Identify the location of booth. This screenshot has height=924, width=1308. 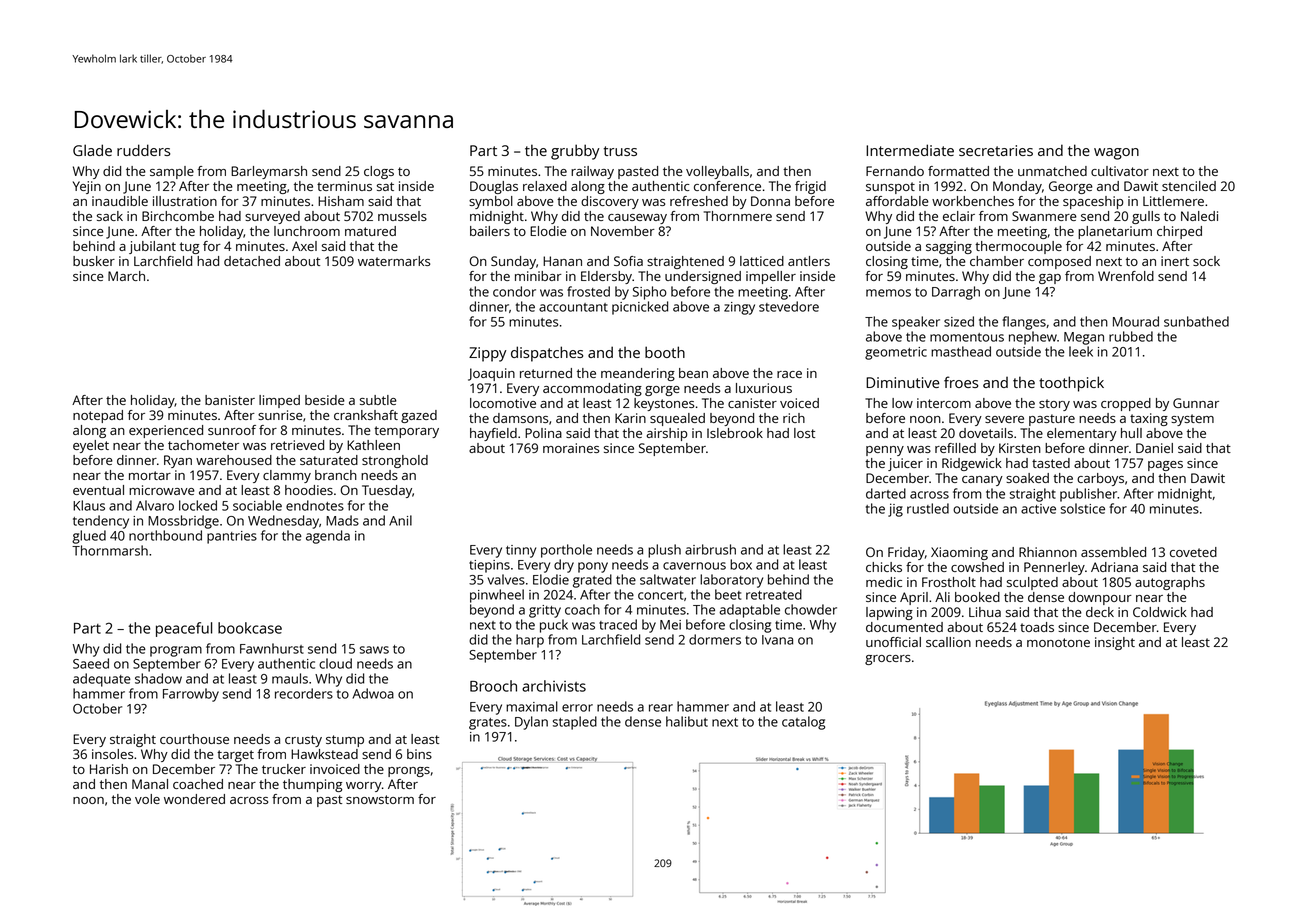
(665, 352).
